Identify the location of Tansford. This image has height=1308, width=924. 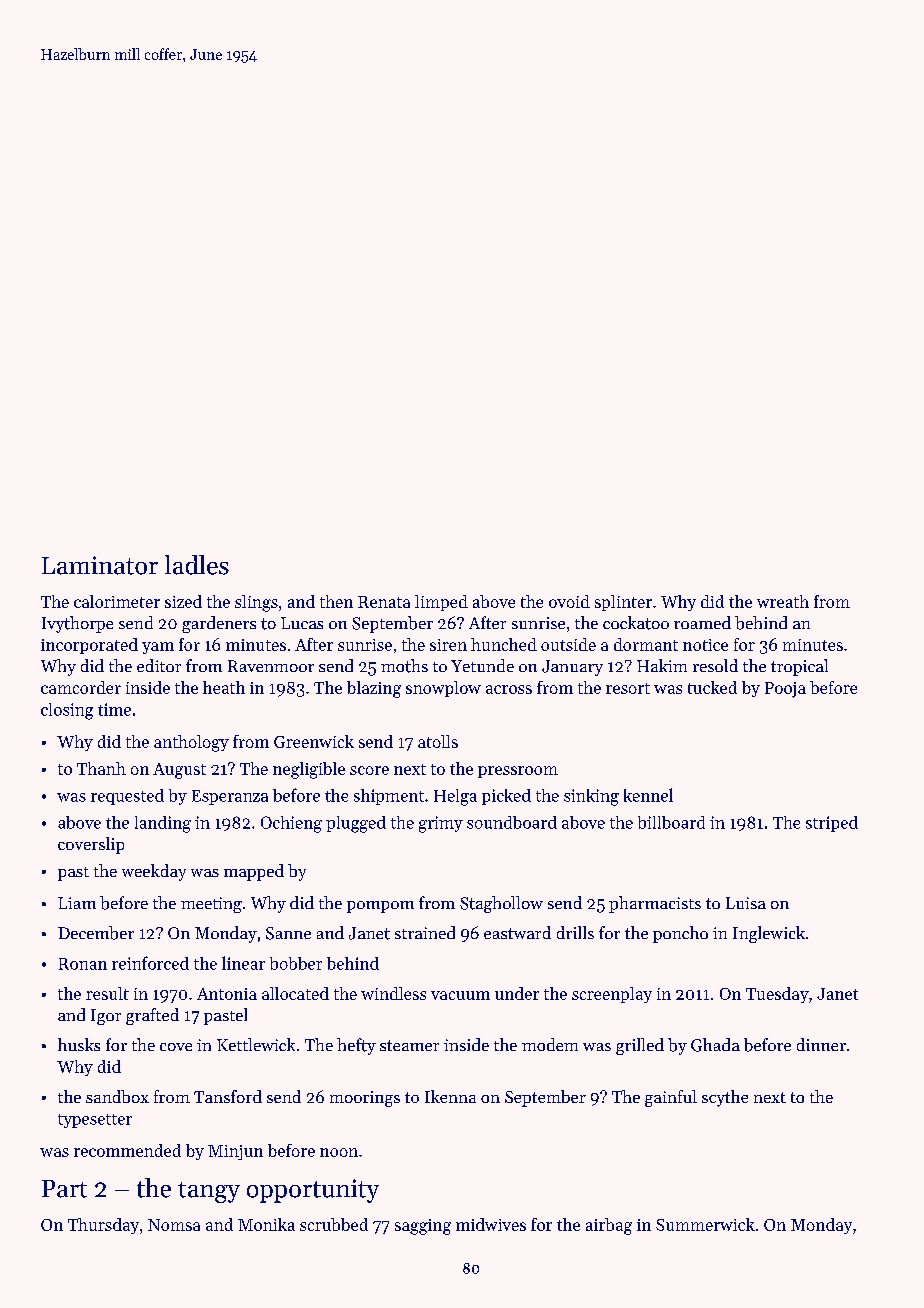
(228, 1096).
